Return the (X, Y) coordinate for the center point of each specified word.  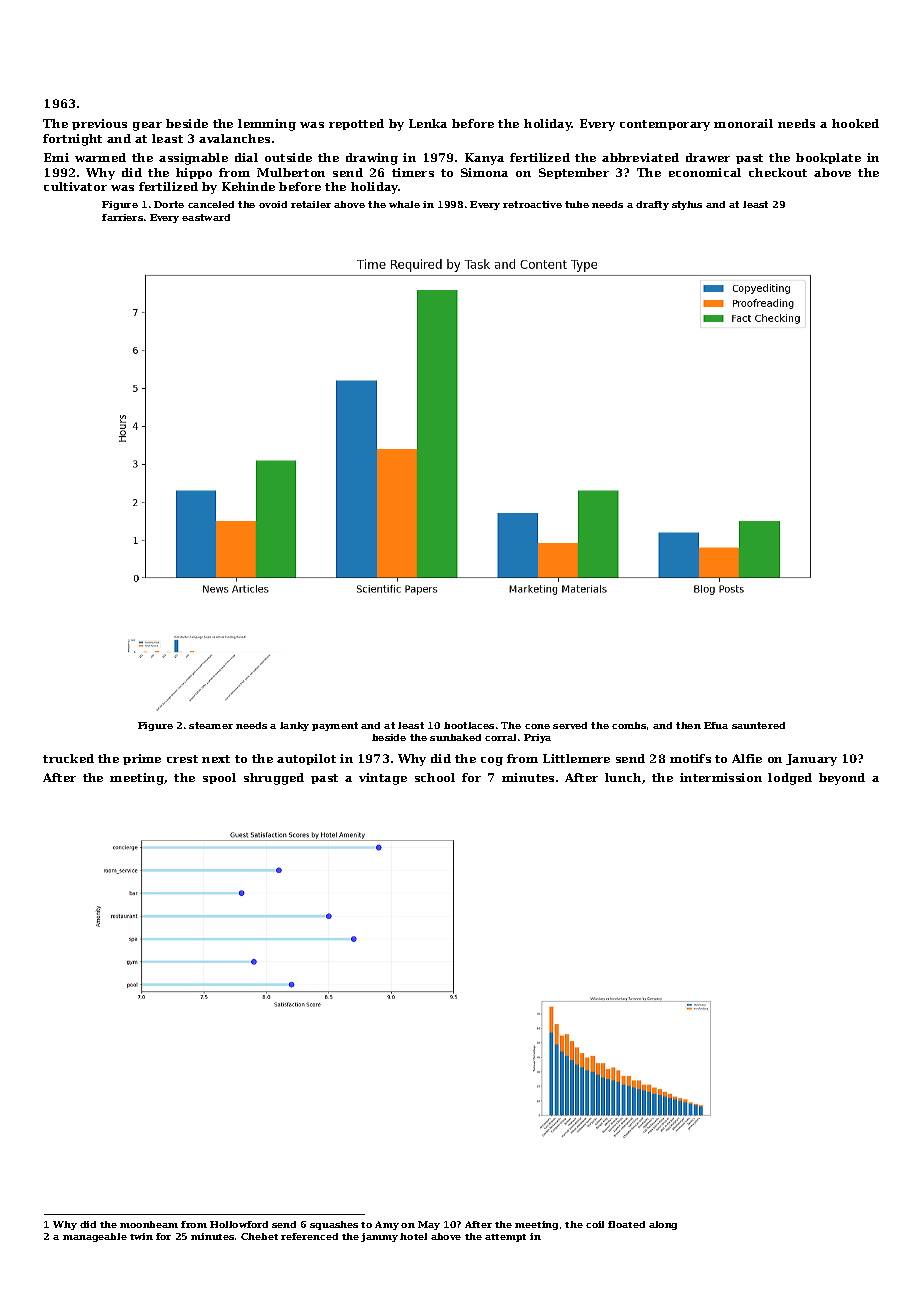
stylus (687, 205)
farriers (122, 217)
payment (335, 726)
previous (99, 124)
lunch (623, 777)
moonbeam (149, 1224)
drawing (372, 159)
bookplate (828, 158)
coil (595, 1224)
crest (182, 759)
